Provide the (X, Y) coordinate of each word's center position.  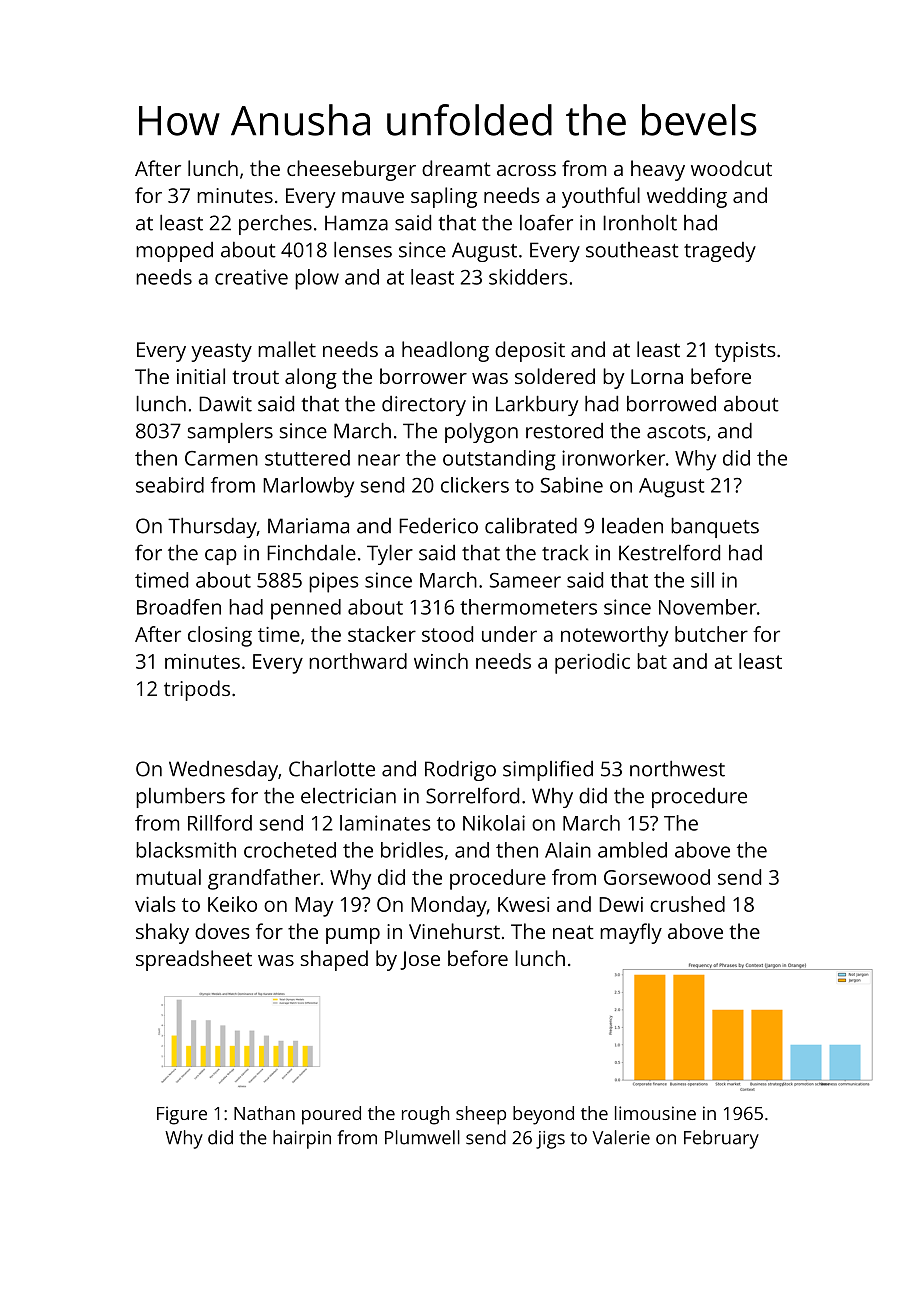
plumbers (180, 798)
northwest (677, 769)
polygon (481, 433)
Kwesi (523, 904)
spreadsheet (194, 960)
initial (201, 376)
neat (573, 932)
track (565, 553)
